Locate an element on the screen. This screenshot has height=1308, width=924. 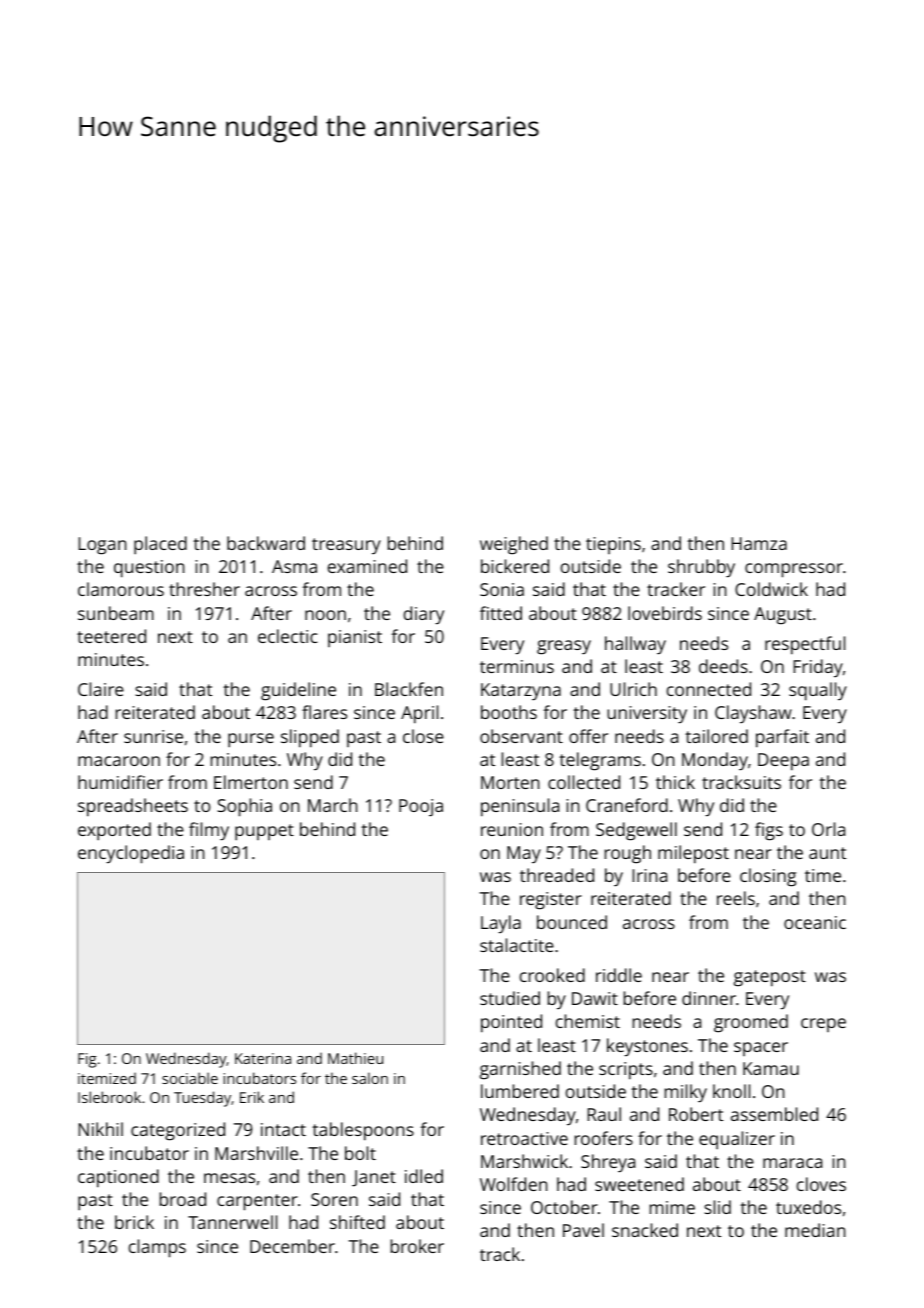
Logan is located at coordinates (102, 546).
